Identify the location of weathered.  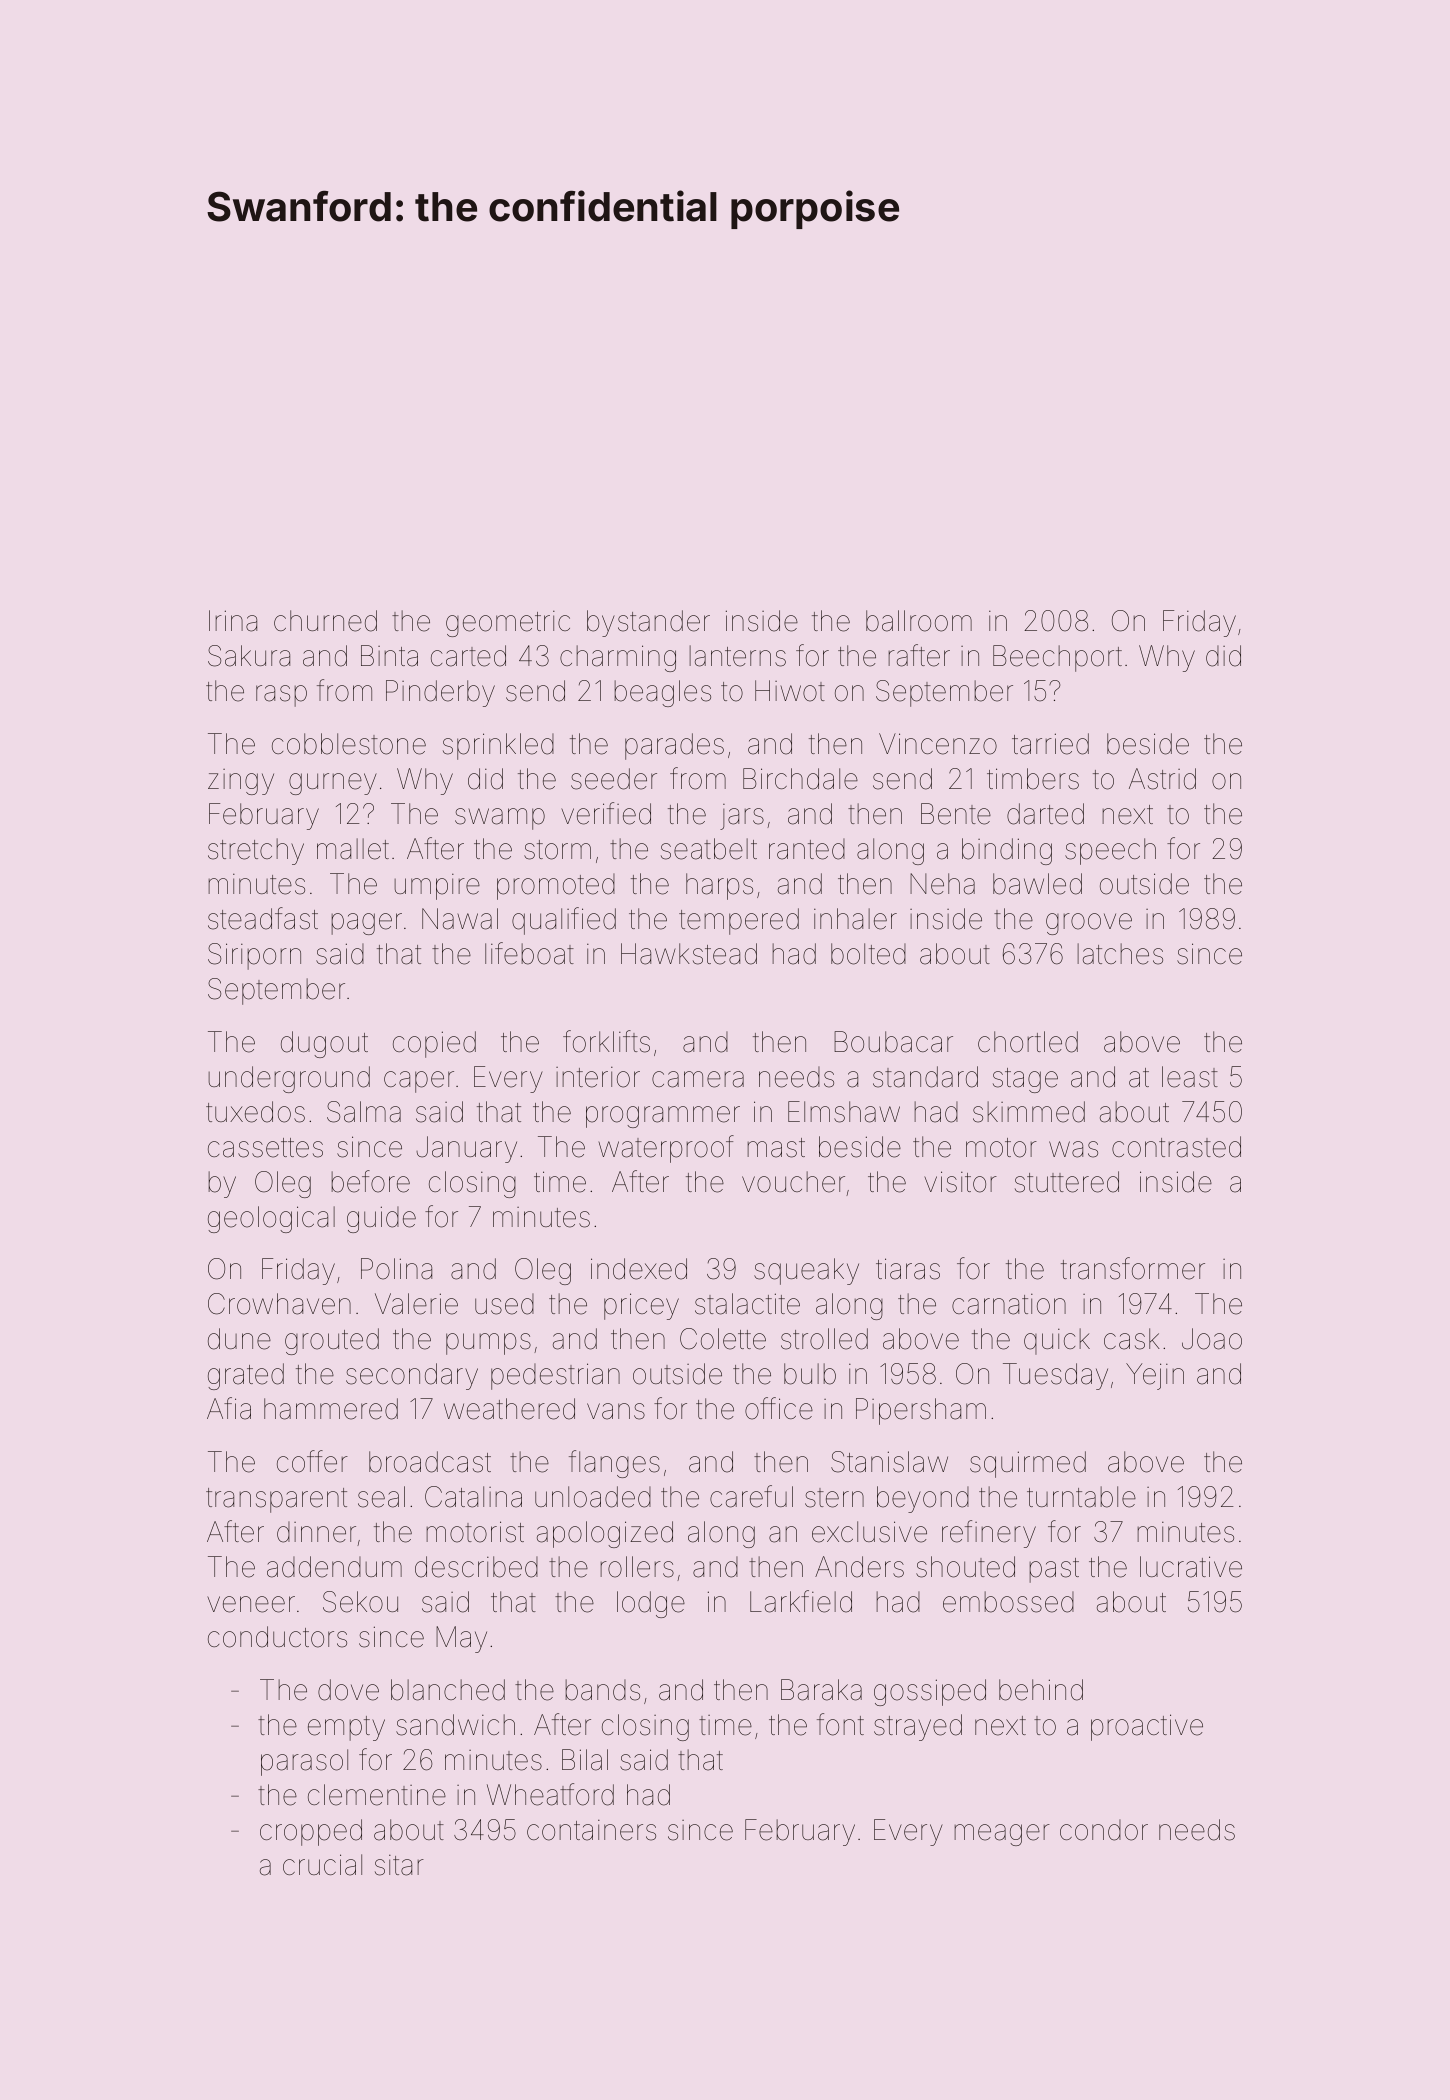
(509, 1409).
